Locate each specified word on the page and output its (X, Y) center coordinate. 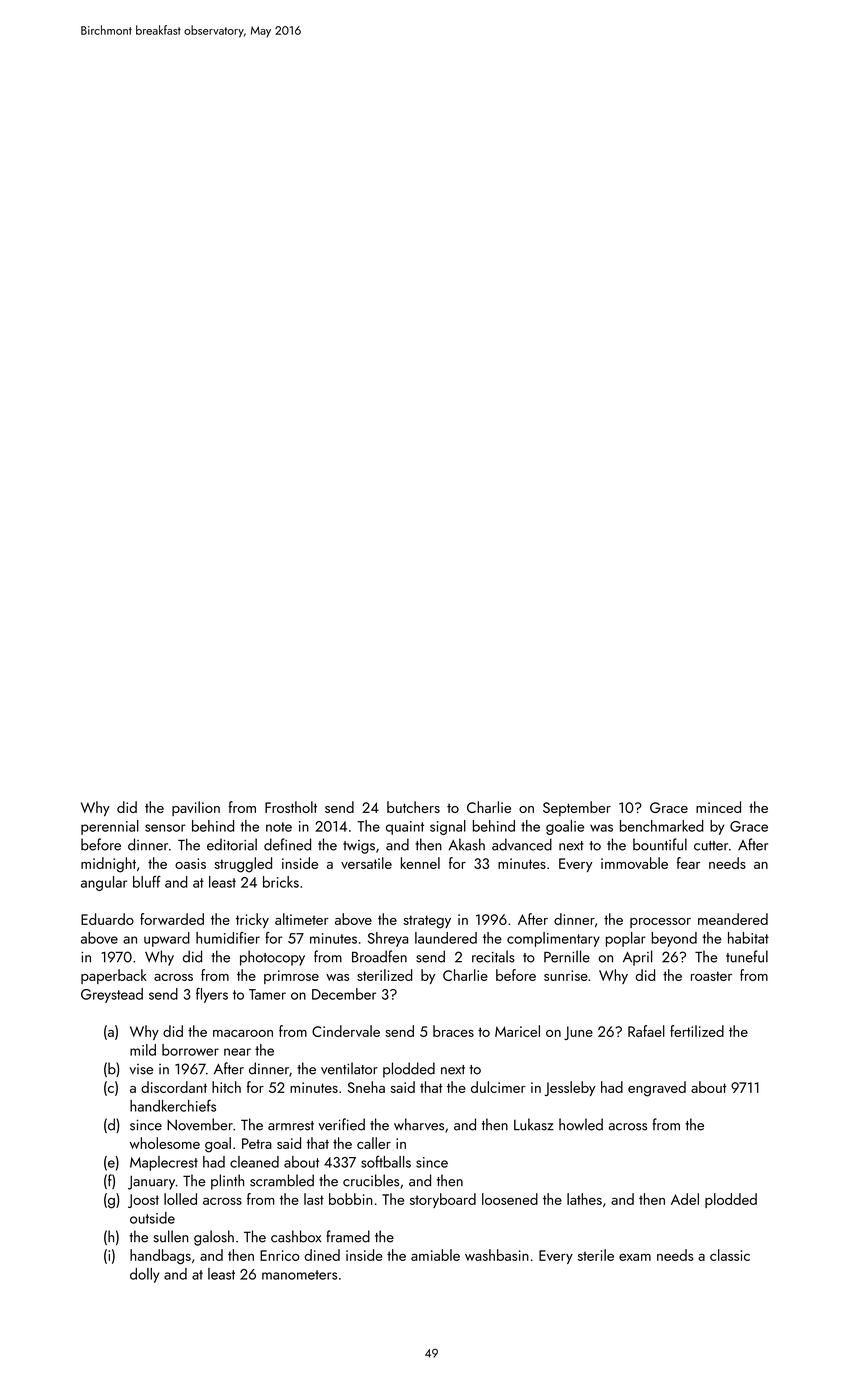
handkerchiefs (173, 1105)
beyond (674, 939)
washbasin (497, 1255)
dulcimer (498, 1087)
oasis (190, 863)
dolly (144, 1275)
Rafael (646, 1031)
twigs (359, 847)
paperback (114, 976)
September (577, 808)
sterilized (385, 975)
